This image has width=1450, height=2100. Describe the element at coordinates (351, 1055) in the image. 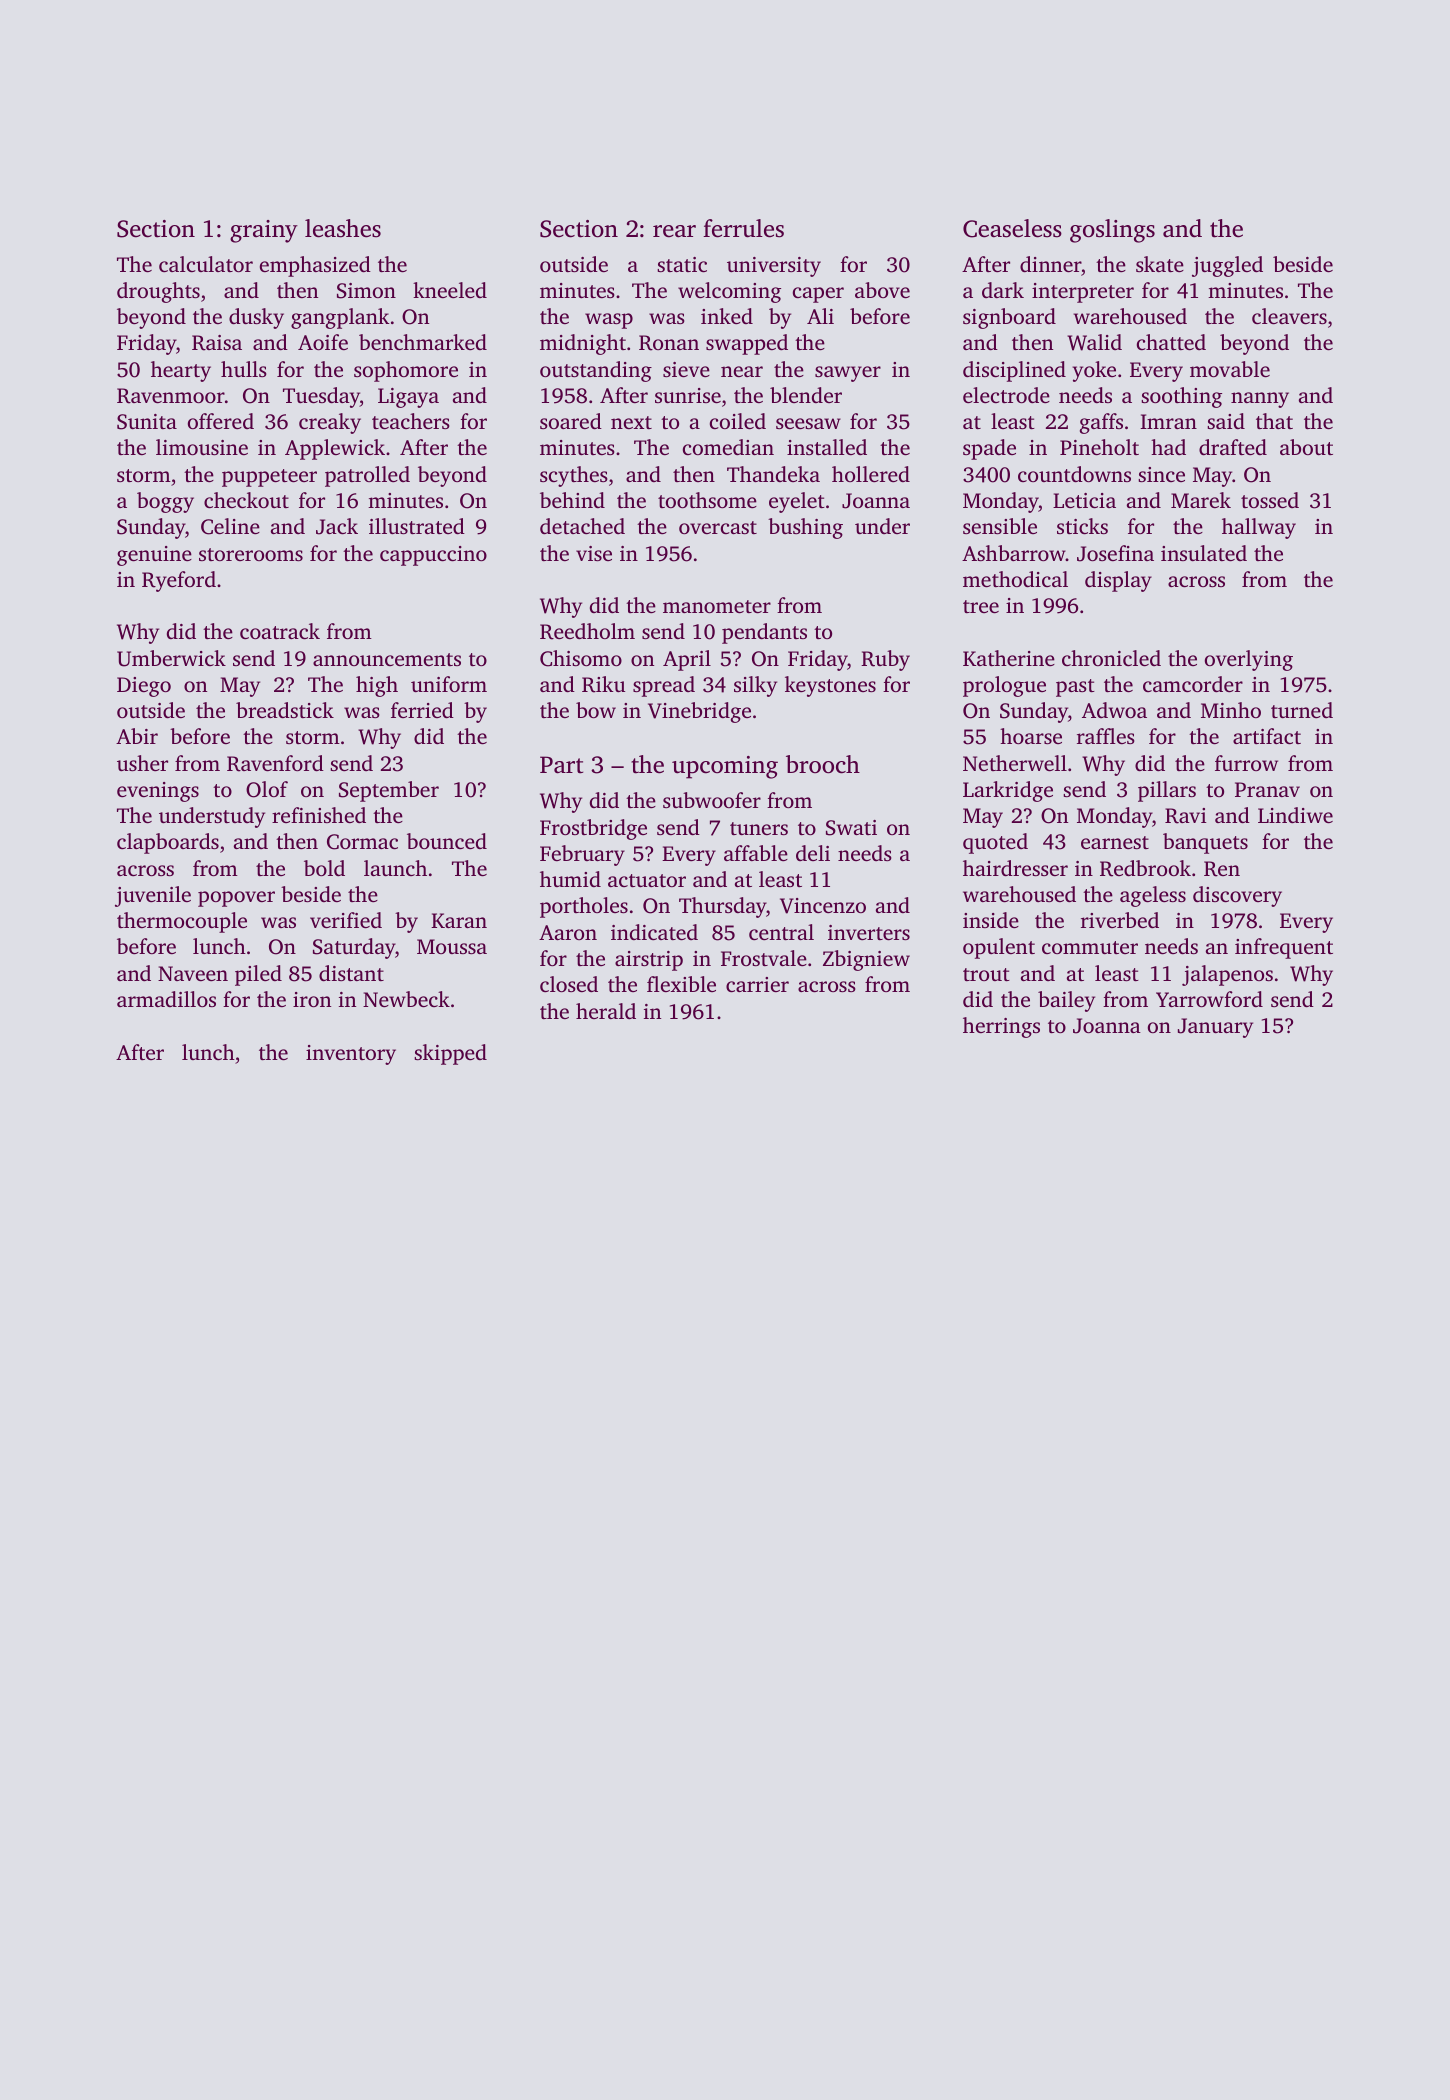

I see `inventory` at that location.
